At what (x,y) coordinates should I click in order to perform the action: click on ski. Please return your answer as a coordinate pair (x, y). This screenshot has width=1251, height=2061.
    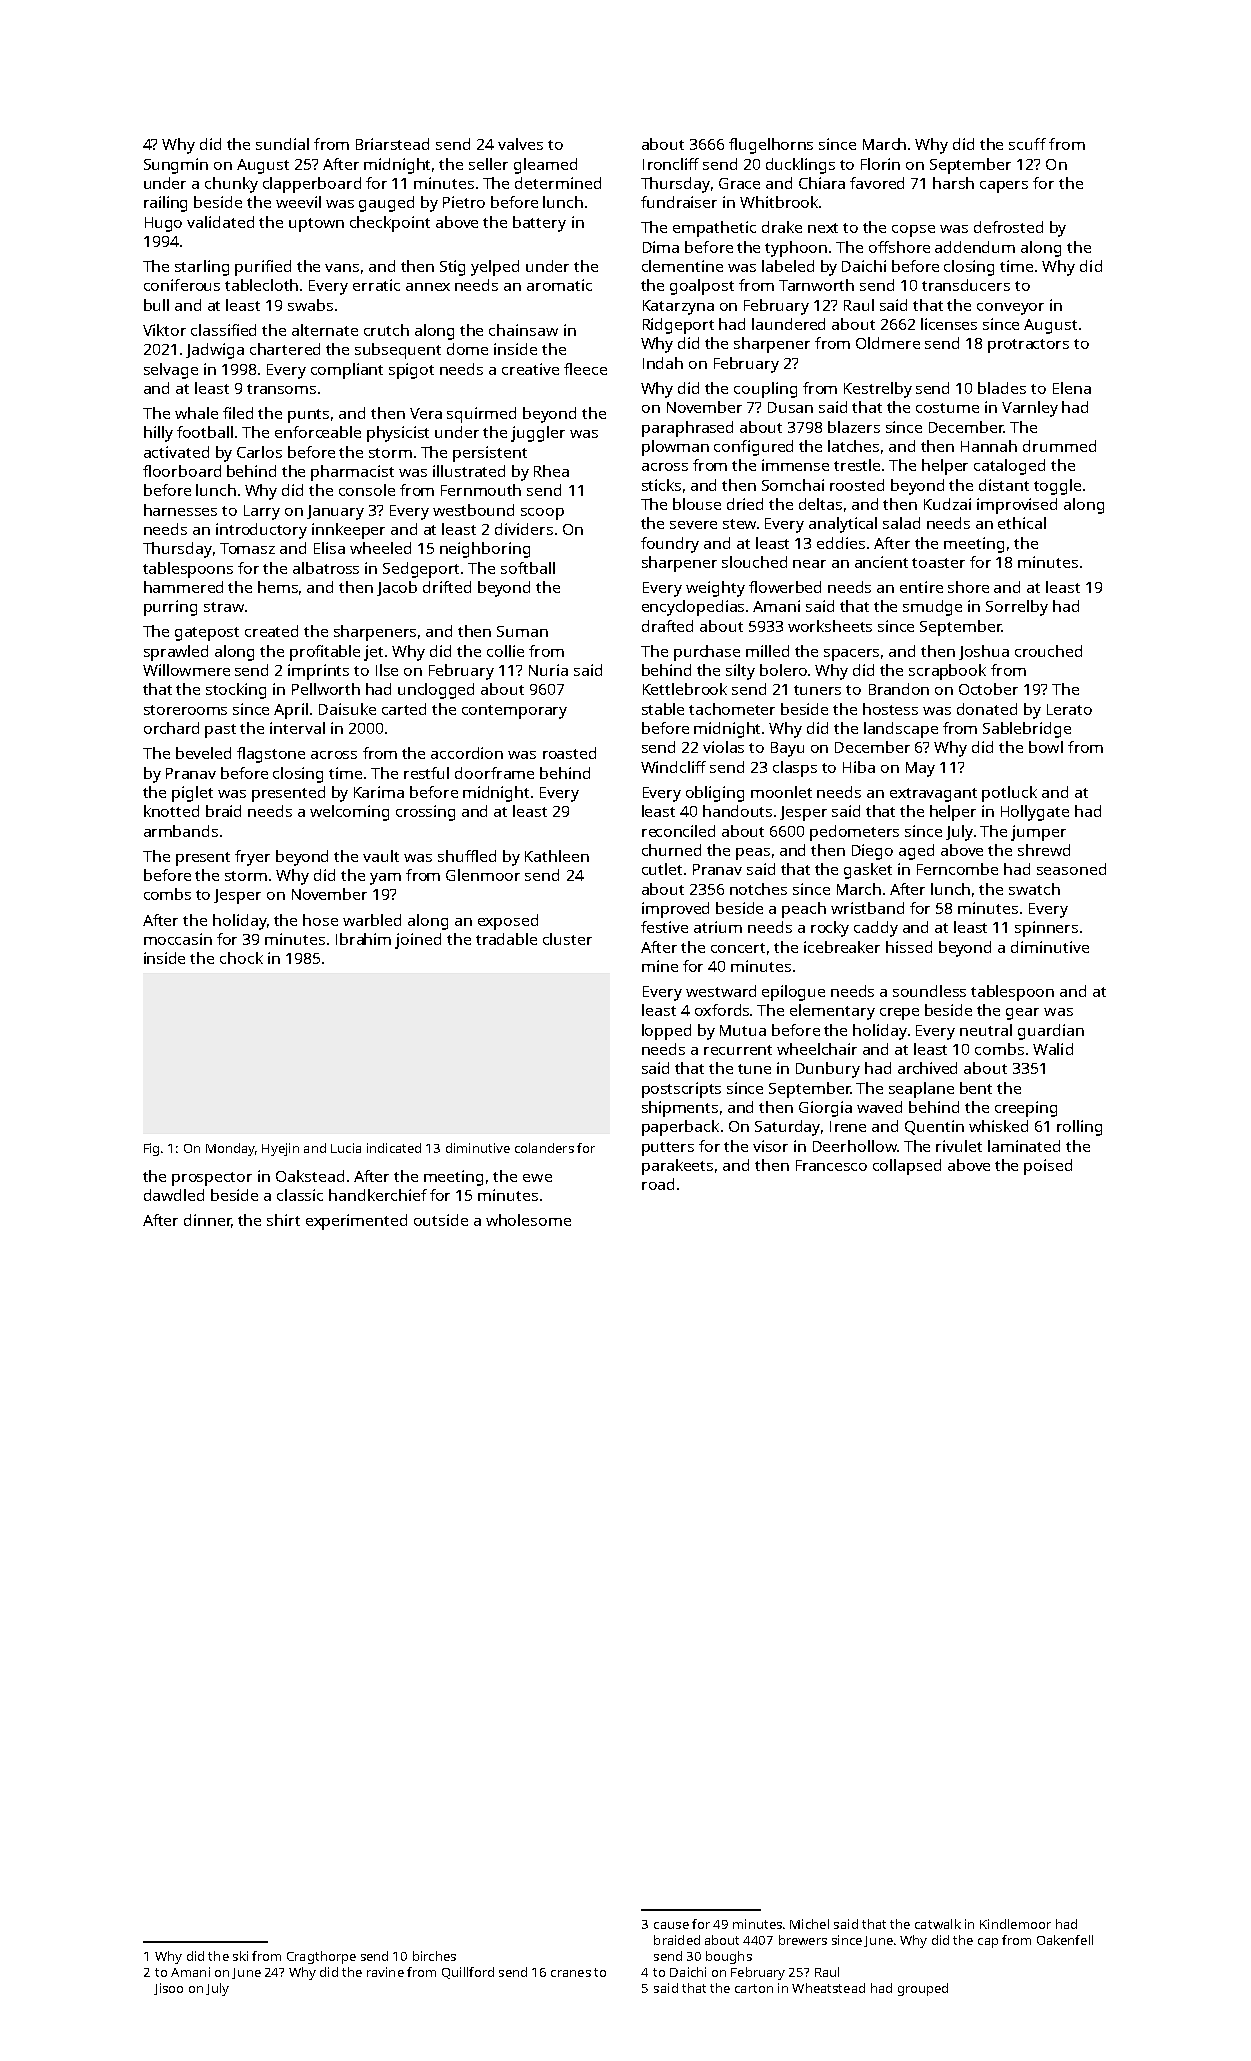
    Looking at the image, I should click on (240, 1956).
